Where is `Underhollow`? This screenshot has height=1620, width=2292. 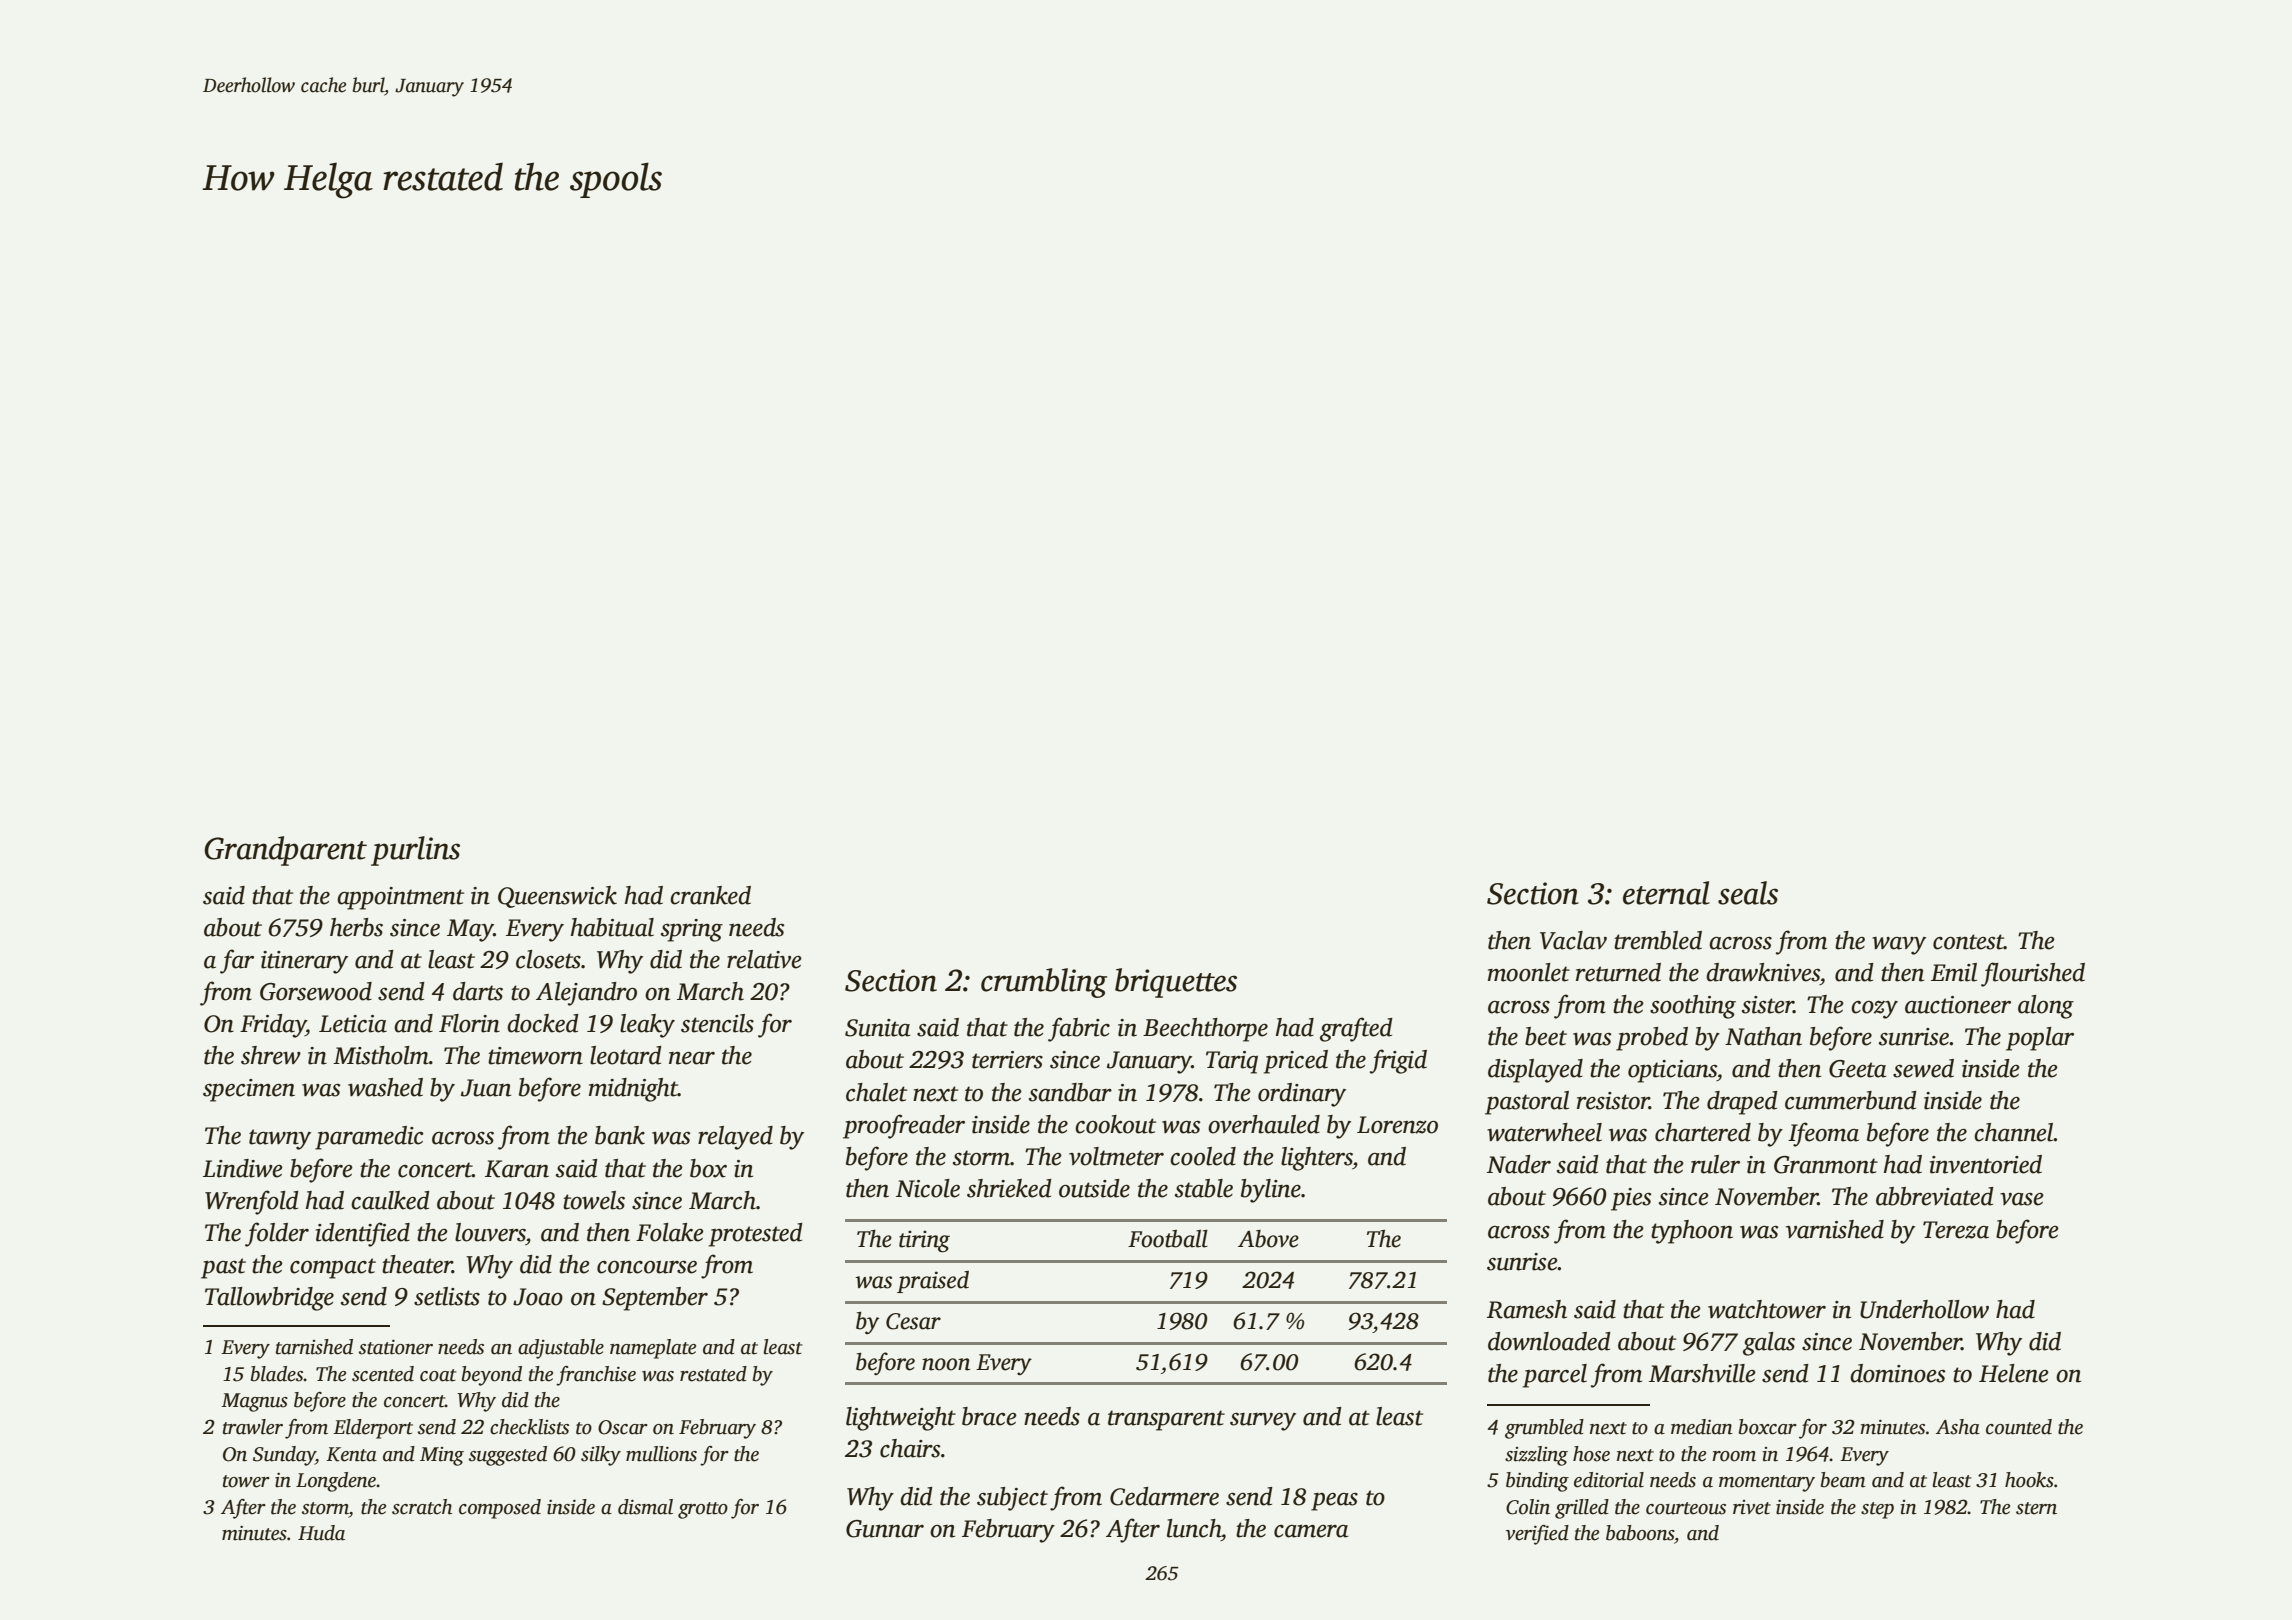
Underhollow is located at coordinates (1924, 1309).
